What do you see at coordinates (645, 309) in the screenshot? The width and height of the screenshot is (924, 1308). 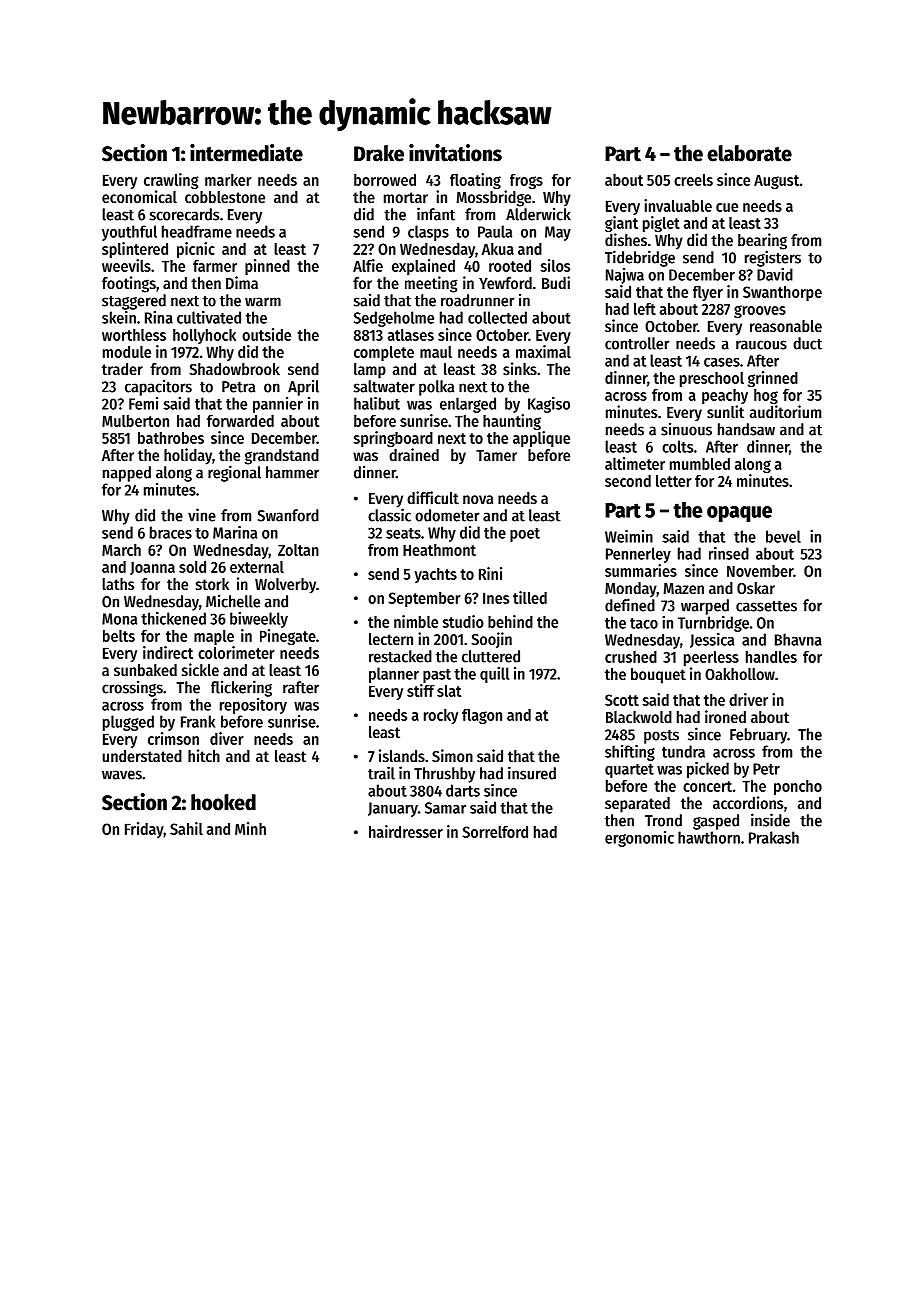 I see `left` at bounding box center [645, 309].
